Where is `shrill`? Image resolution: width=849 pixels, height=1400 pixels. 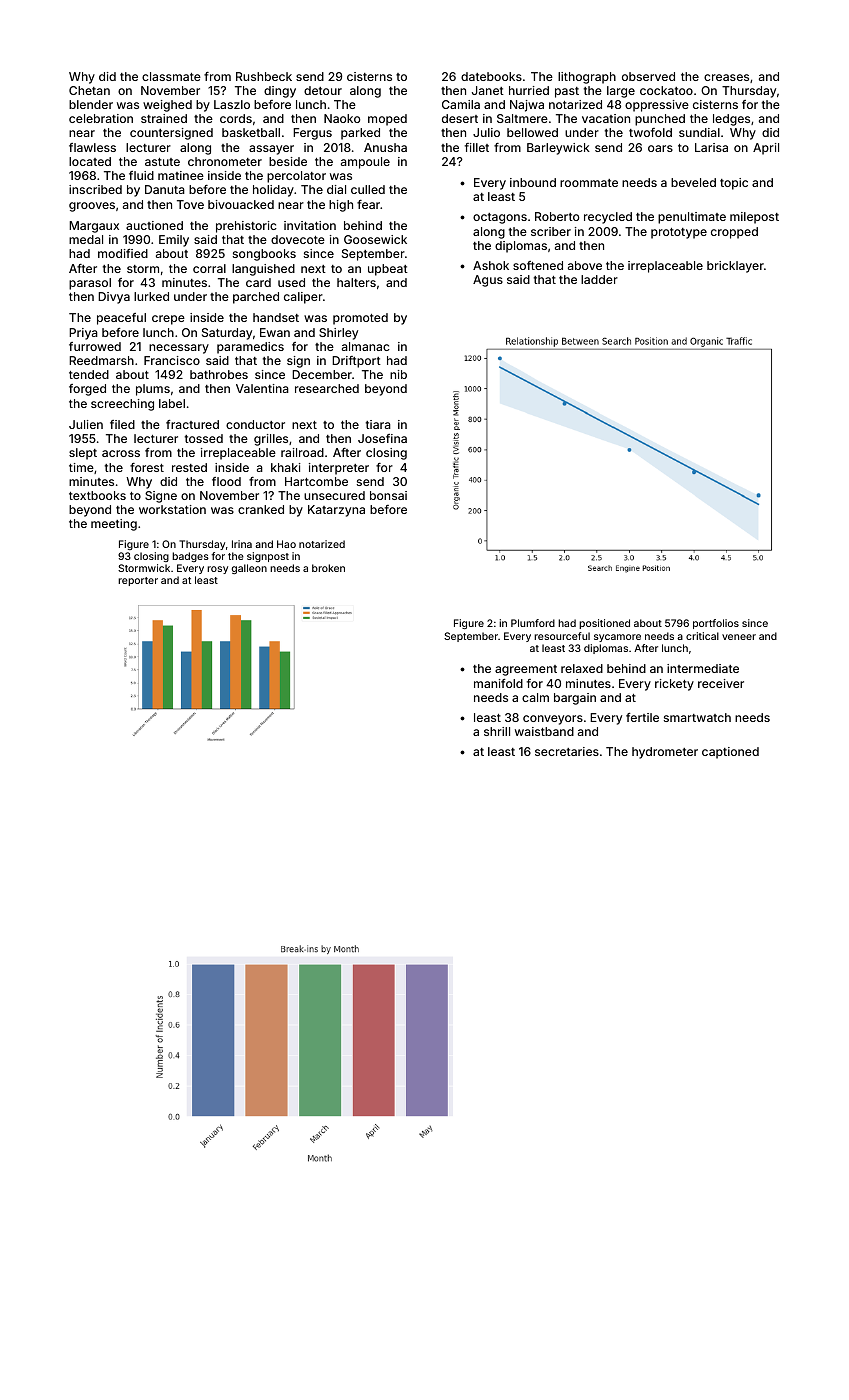 shrill is located at coordinates (497, 731).
